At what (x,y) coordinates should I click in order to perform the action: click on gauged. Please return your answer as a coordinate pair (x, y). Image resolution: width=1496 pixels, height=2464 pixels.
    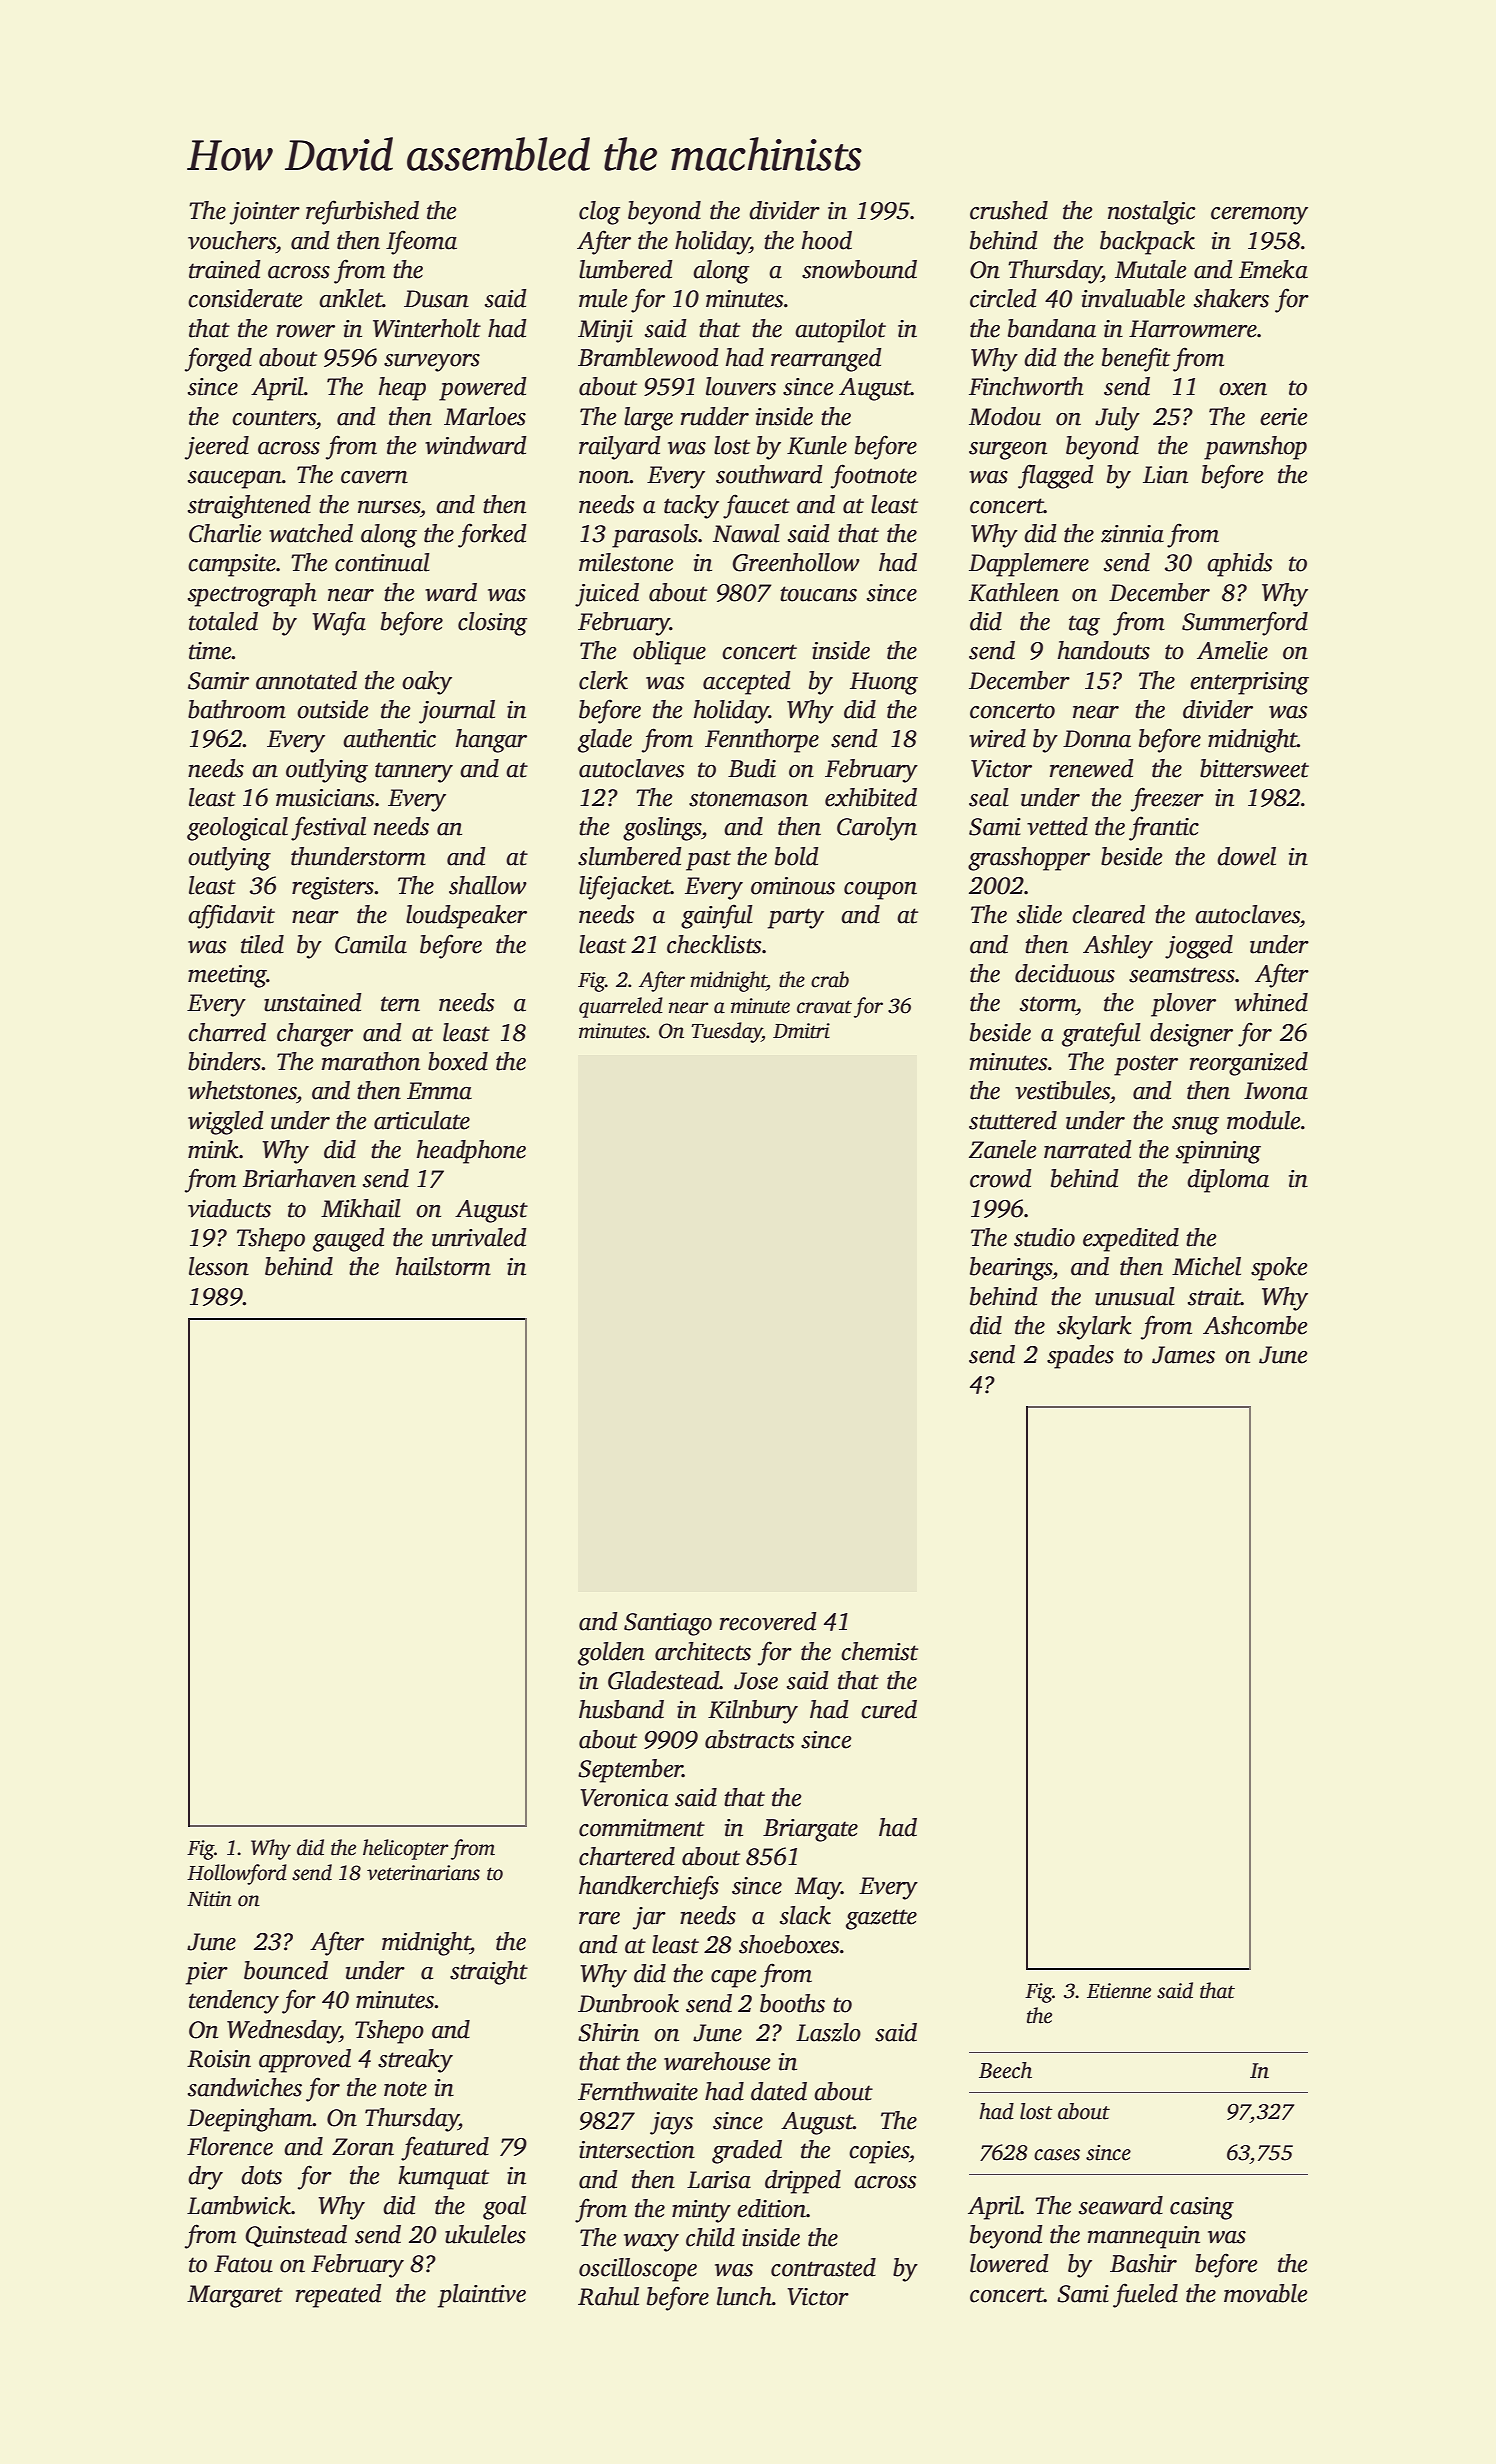
    Looking at the image, I should click on (349, 1240).
